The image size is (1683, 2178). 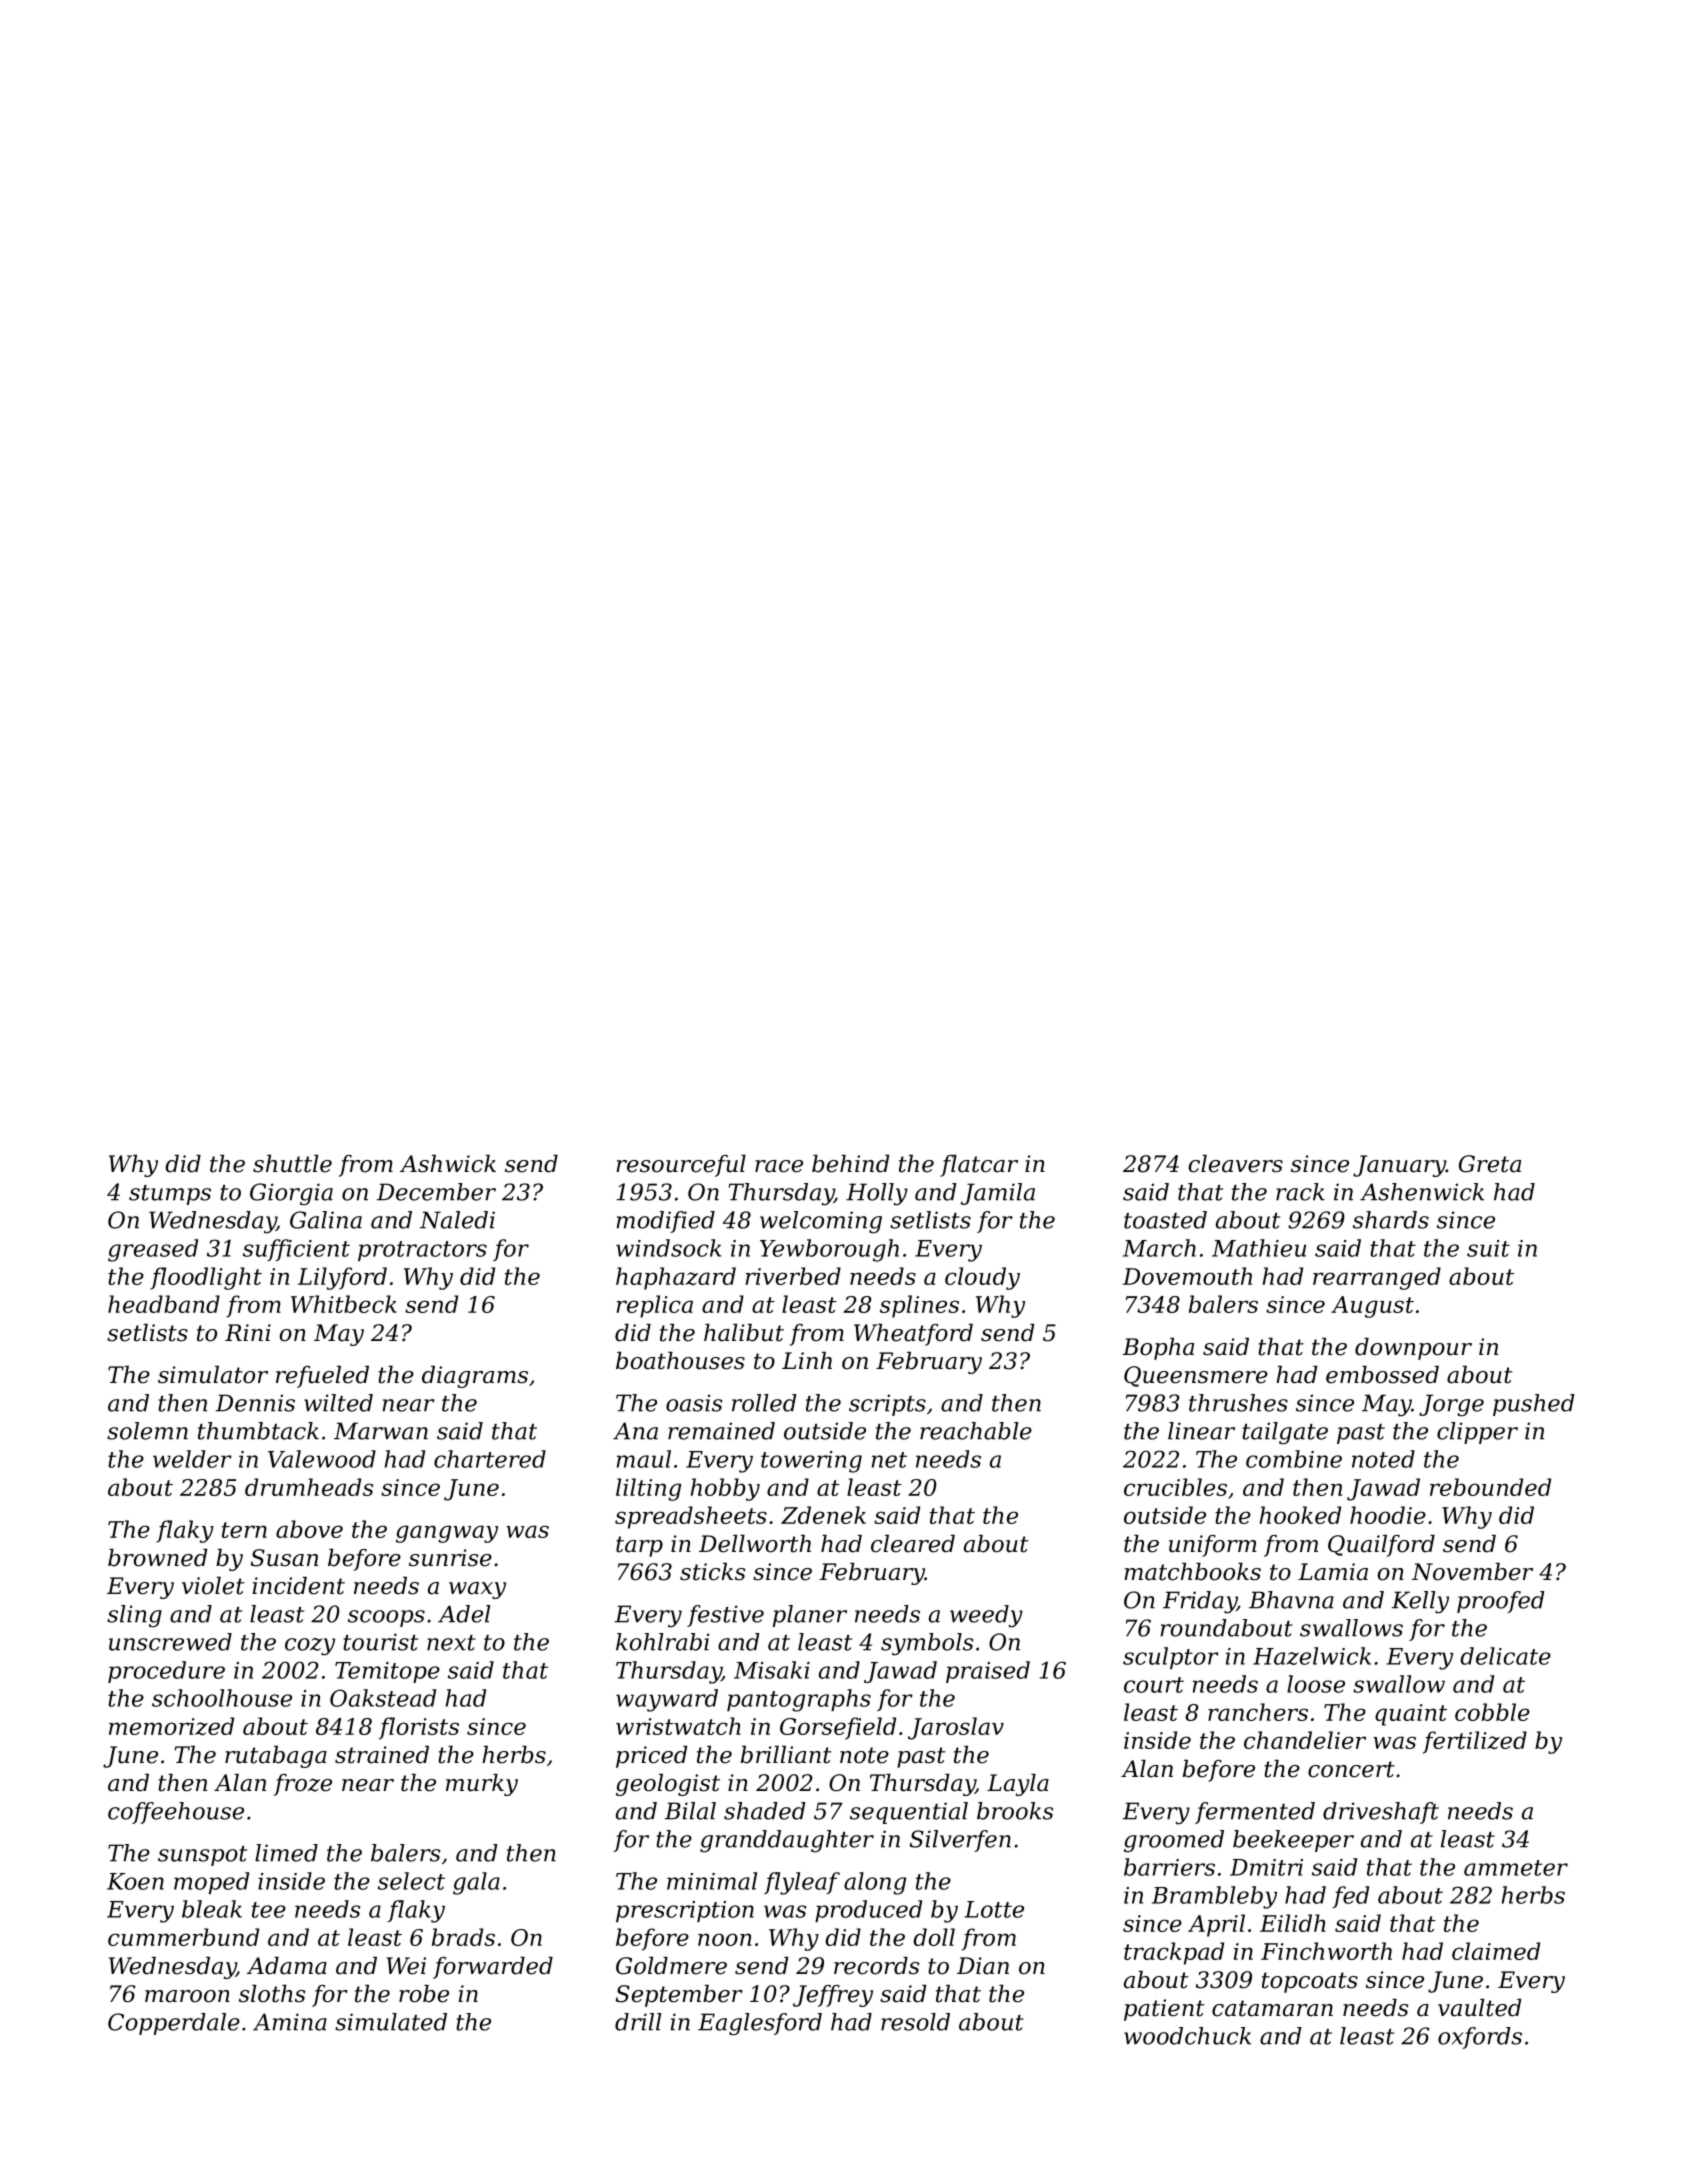 I want to click on tee, so click(x=269, y=1910).
